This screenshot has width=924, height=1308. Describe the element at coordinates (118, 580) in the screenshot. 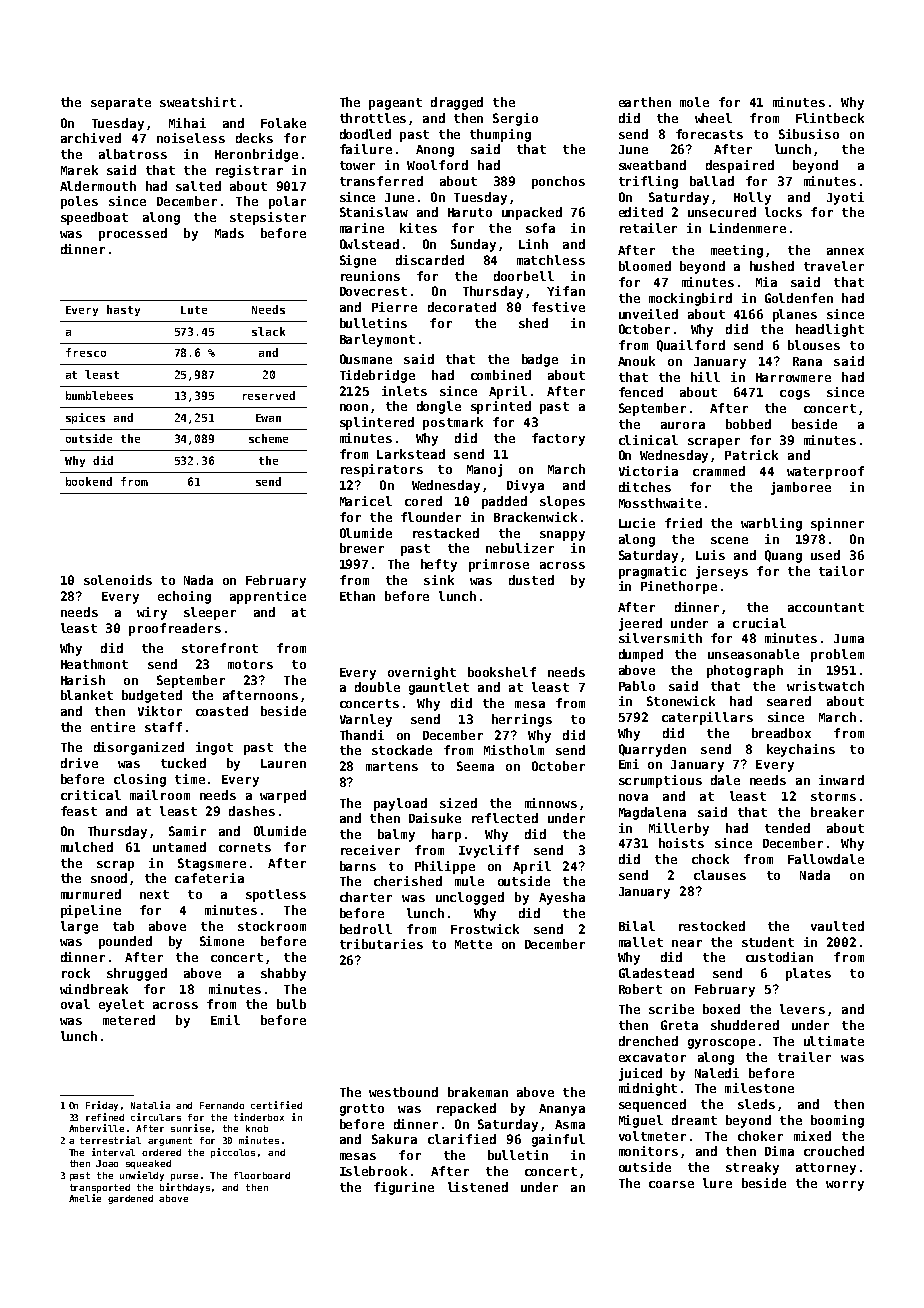

I see `solenoids` at that location.
